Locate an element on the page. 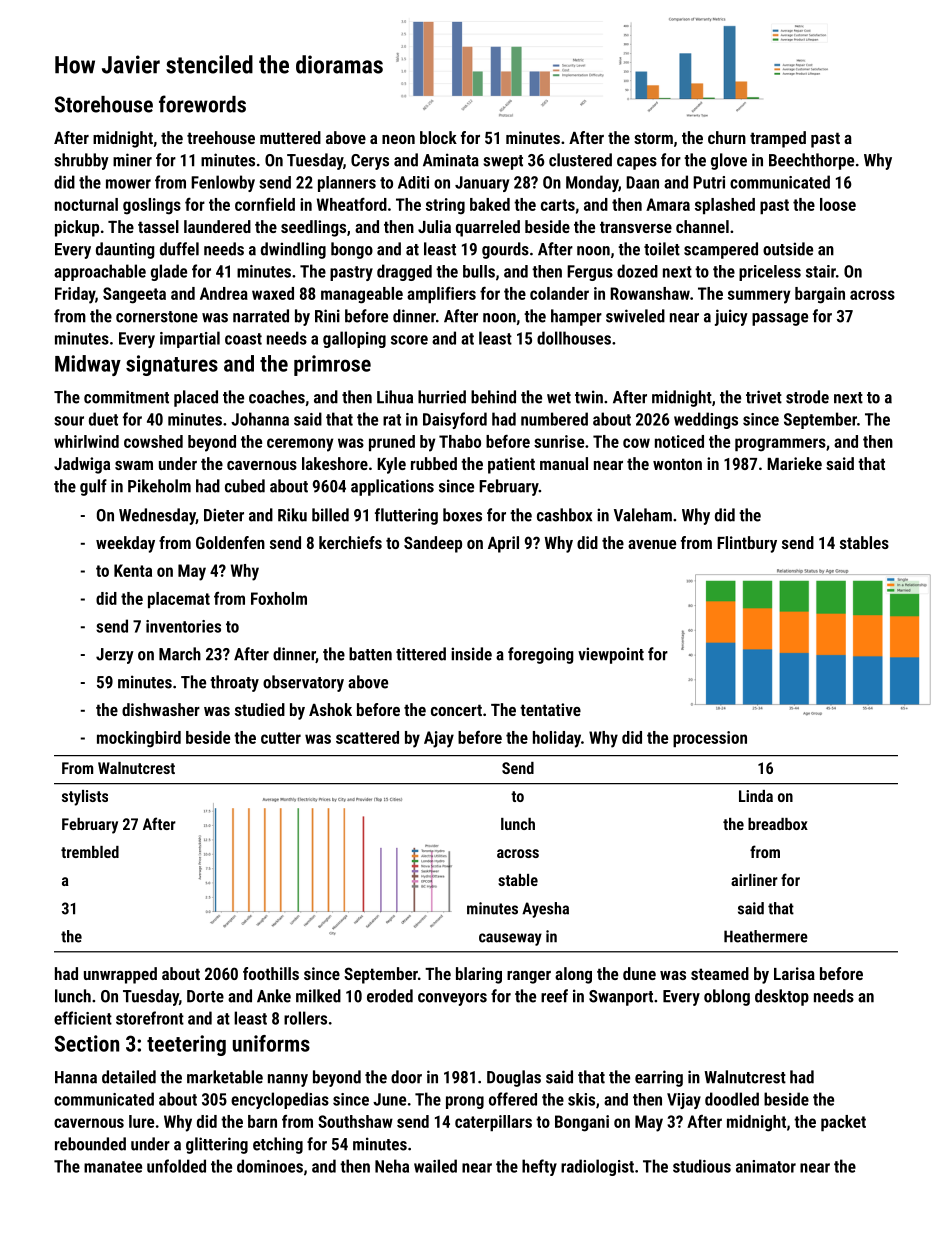 The width and height of the page is (952, 1233). skis is located at coordinates (581, 1099).
